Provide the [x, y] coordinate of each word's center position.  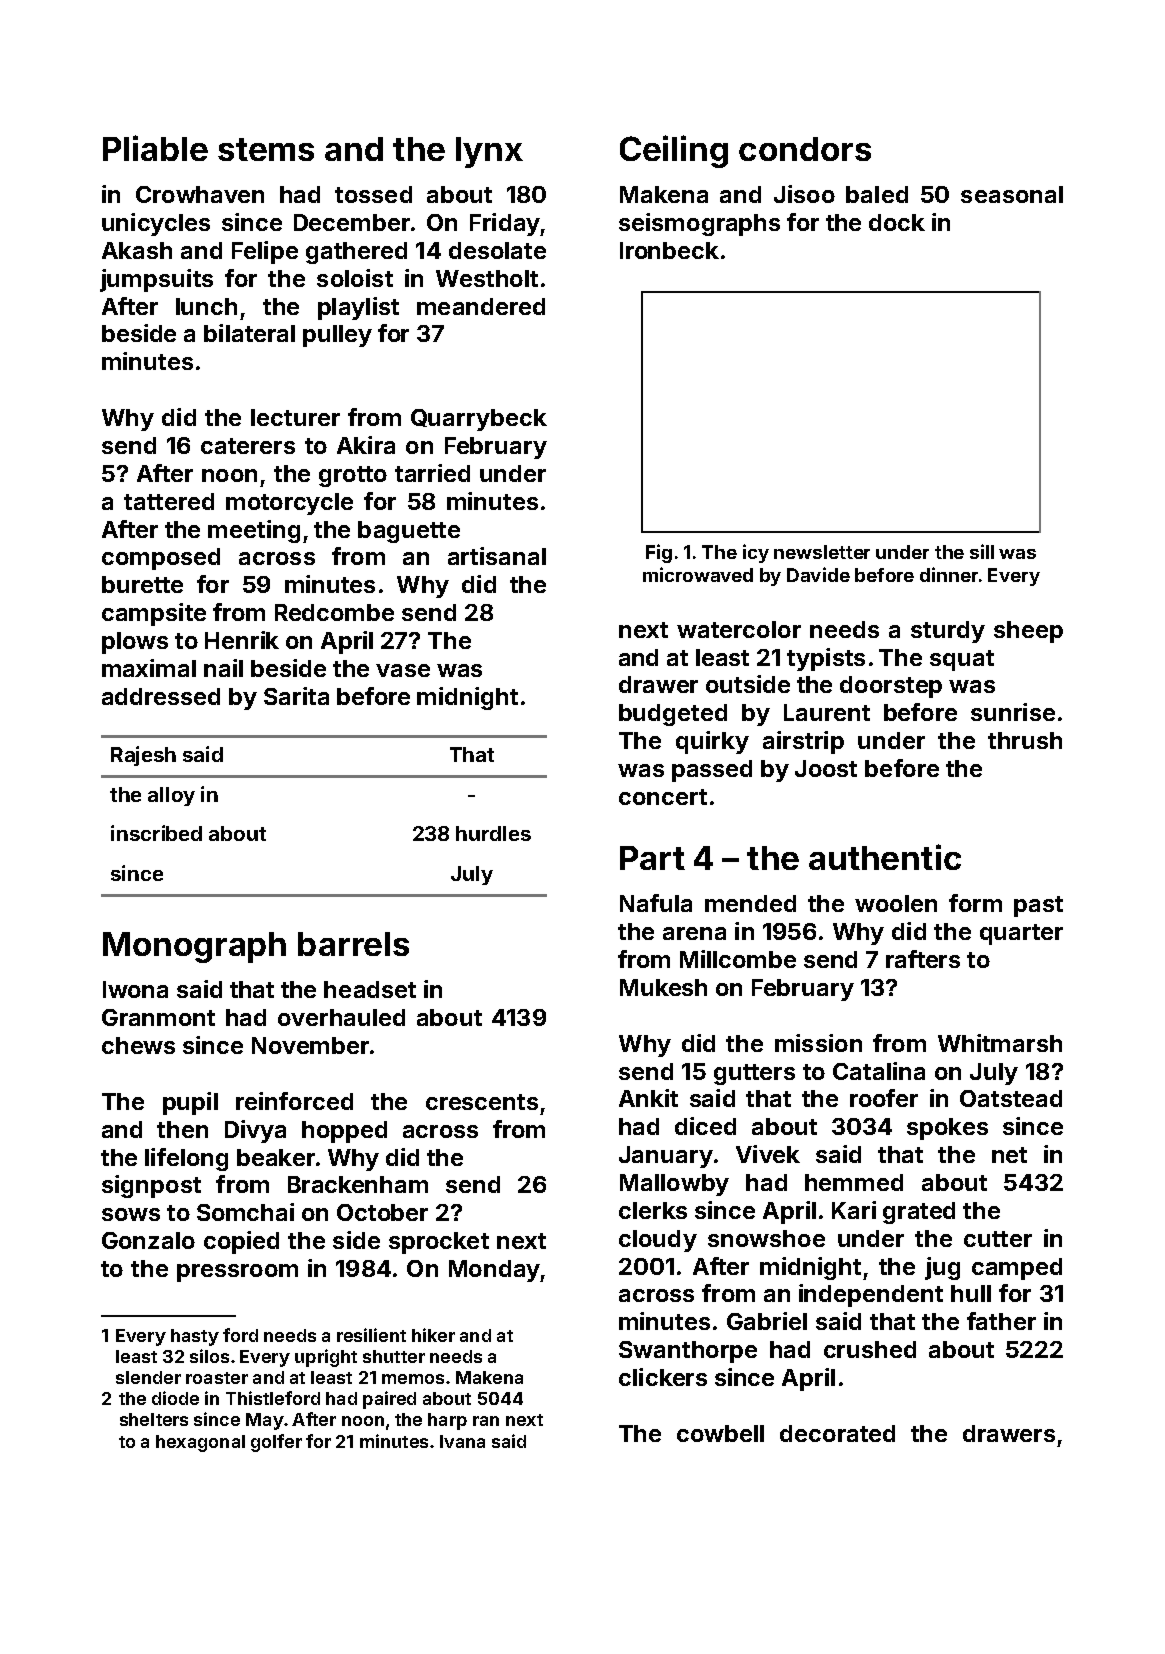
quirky [712, 742]
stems [266, 149]
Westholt [487, 278]
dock [897, 222]
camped [1017, 1269]
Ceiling [674, 151]
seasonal [1012, 194]
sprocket [439, 1243]
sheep [1028, 632]
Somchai [245, 1212]
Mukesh [663, 987]
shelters [154, 1419]
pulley [337, 336]
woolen [896, 903]
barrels [353, 944]
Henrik [242, 640]
